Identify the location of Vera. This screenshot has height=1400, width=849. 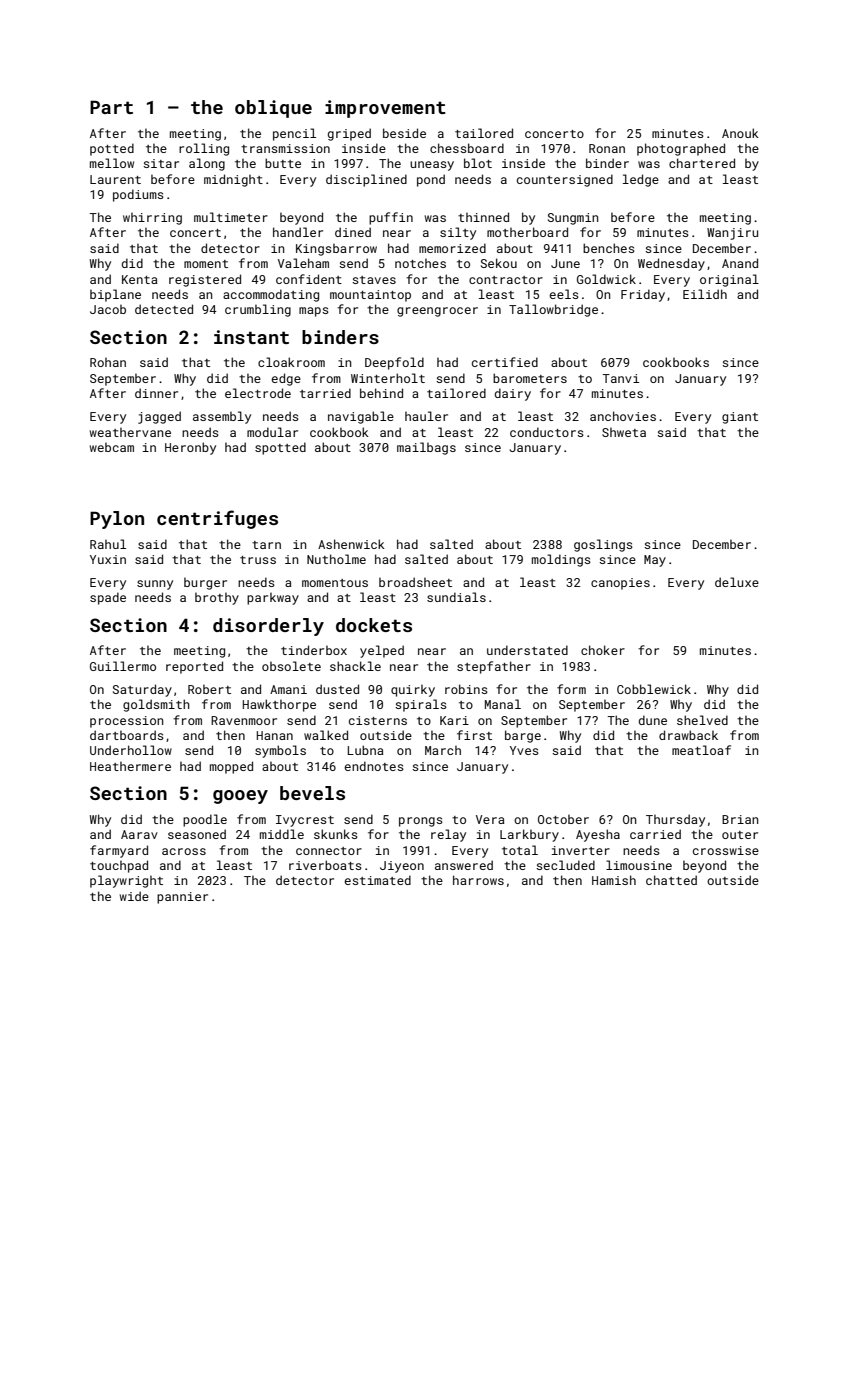
(490, 819).
